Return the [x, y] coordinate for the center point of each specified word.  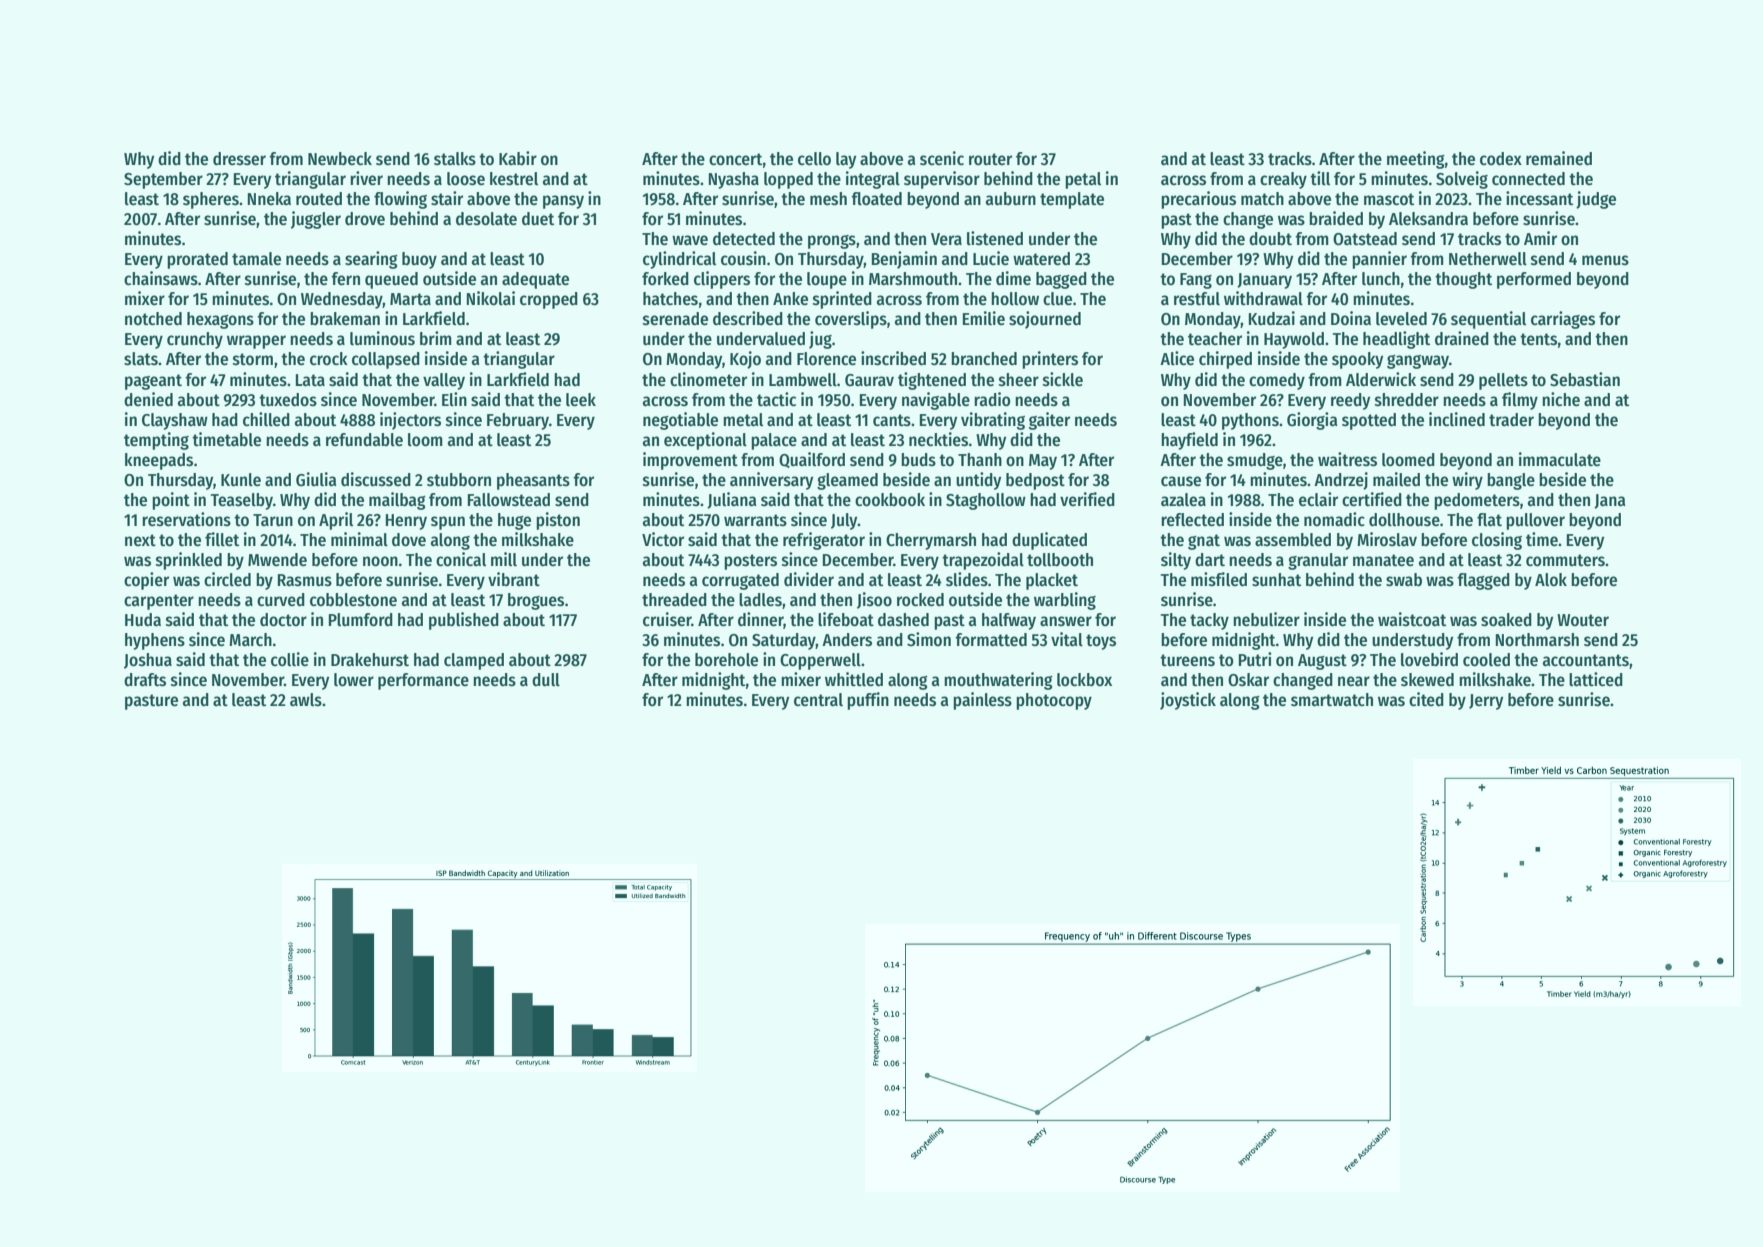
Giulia [316, 479]
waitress [1347, 459]
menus [1605, 260]
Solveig [1462, 180]
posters [750, 562]
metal [743, 420]
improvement [690, 461]
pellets [1503, 381]
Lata [310, 380]
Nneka [269, 198]
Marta [410, 299]
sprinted [842, 300]
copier [146, 581]
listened [995, 238]
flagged [1483, 581]
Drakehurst [370, 660]
